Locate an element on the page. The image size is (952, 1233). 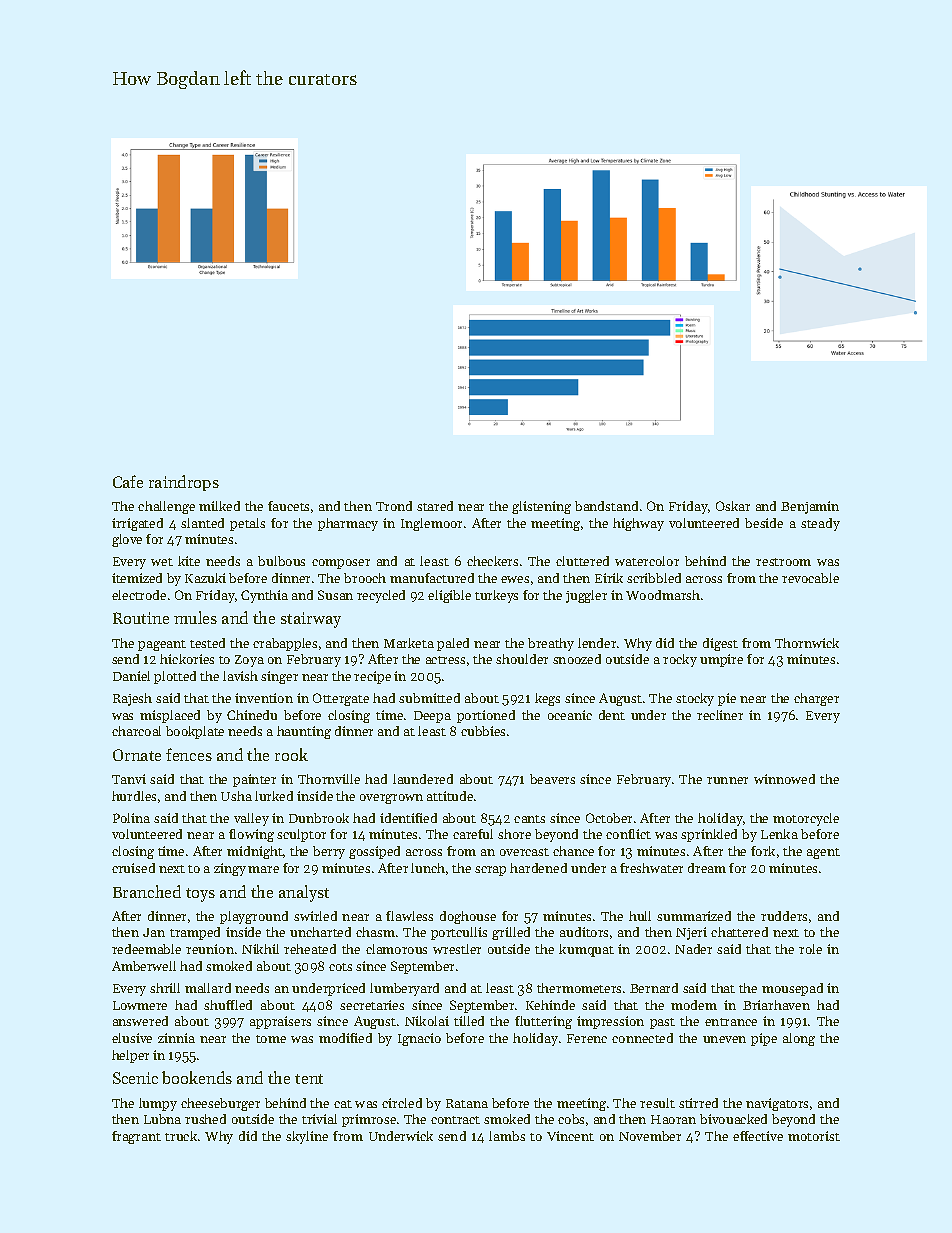
truck is located at coordinates (181, 1136).
